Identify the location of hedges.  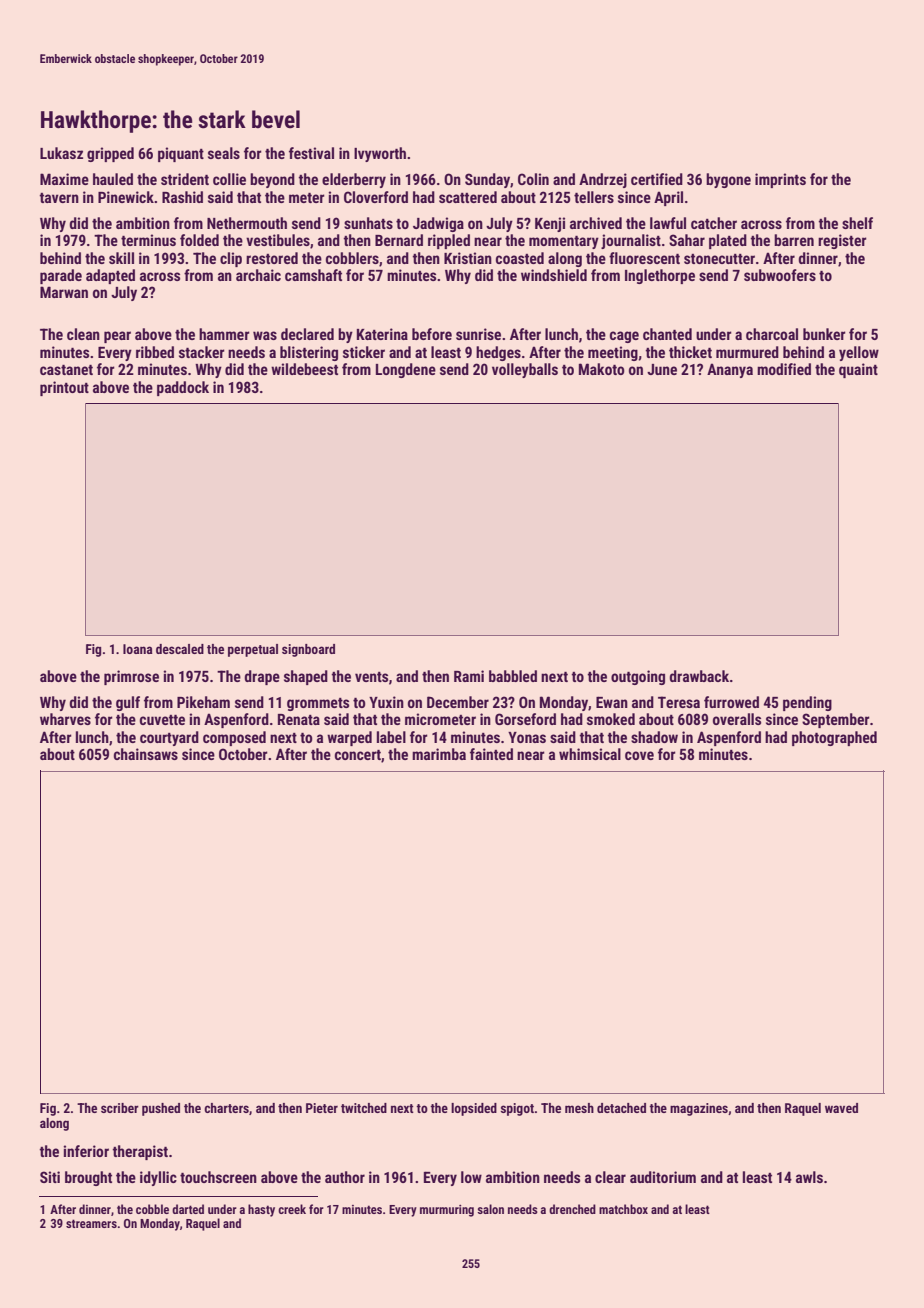
(498, 353).
